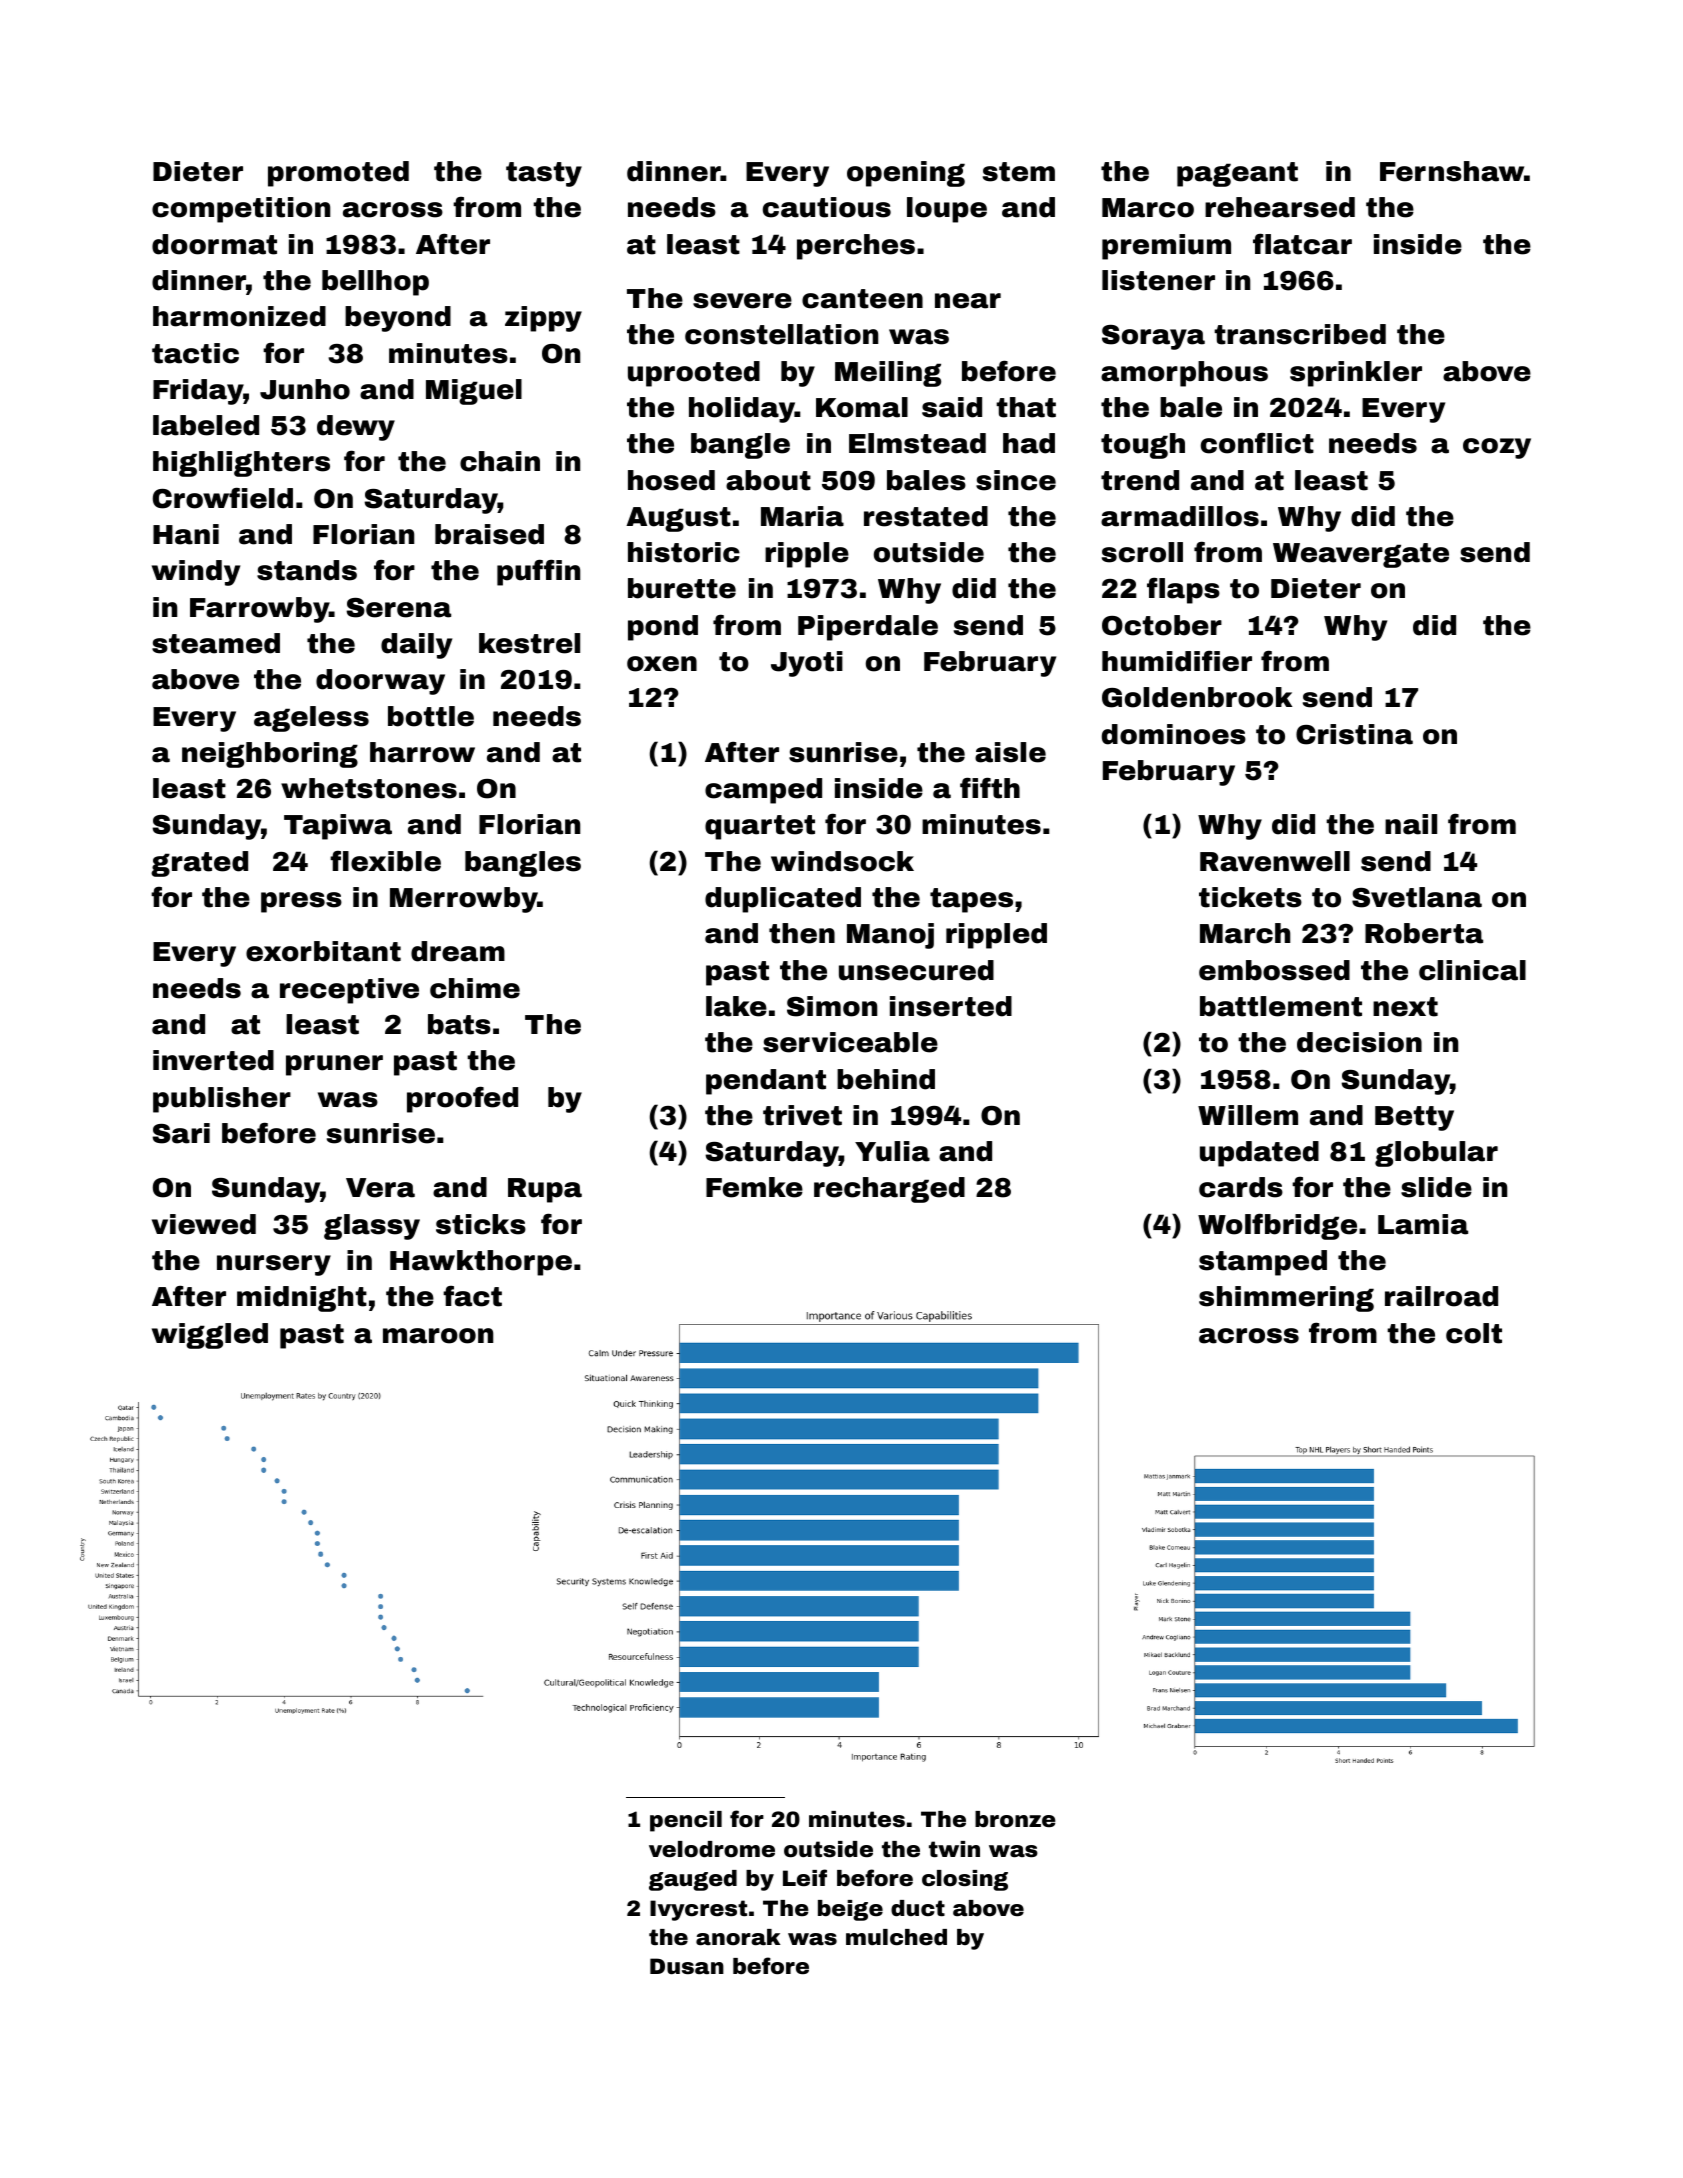 The width and height of the page is (1683, 2178). I want to click on pencil, so click(686, 1821).
